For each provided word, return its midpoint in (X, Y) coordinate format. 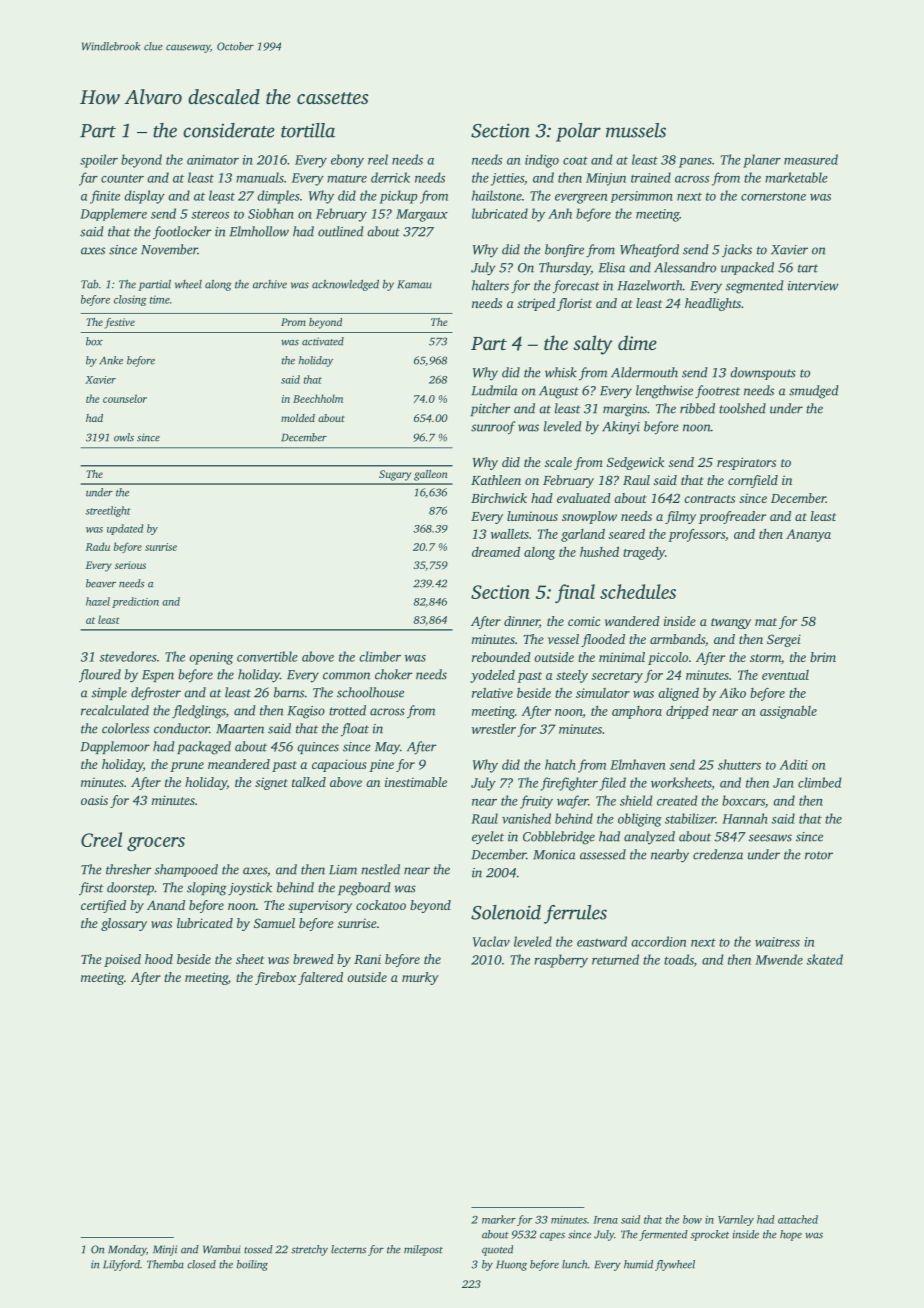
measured (811, 159)
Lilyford (121, 1265)
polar (578, 132)
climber (380, 656)
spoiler (99, 161)
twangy (731, 623)
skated (824, 959)
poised (122, 960)
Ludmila (495, 390)
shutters (739, 764)
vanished (526, 818)
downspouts (763, 373)
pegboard (364, 889)
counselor (125, 398)
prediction (135, 602)
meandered (239, 764)
